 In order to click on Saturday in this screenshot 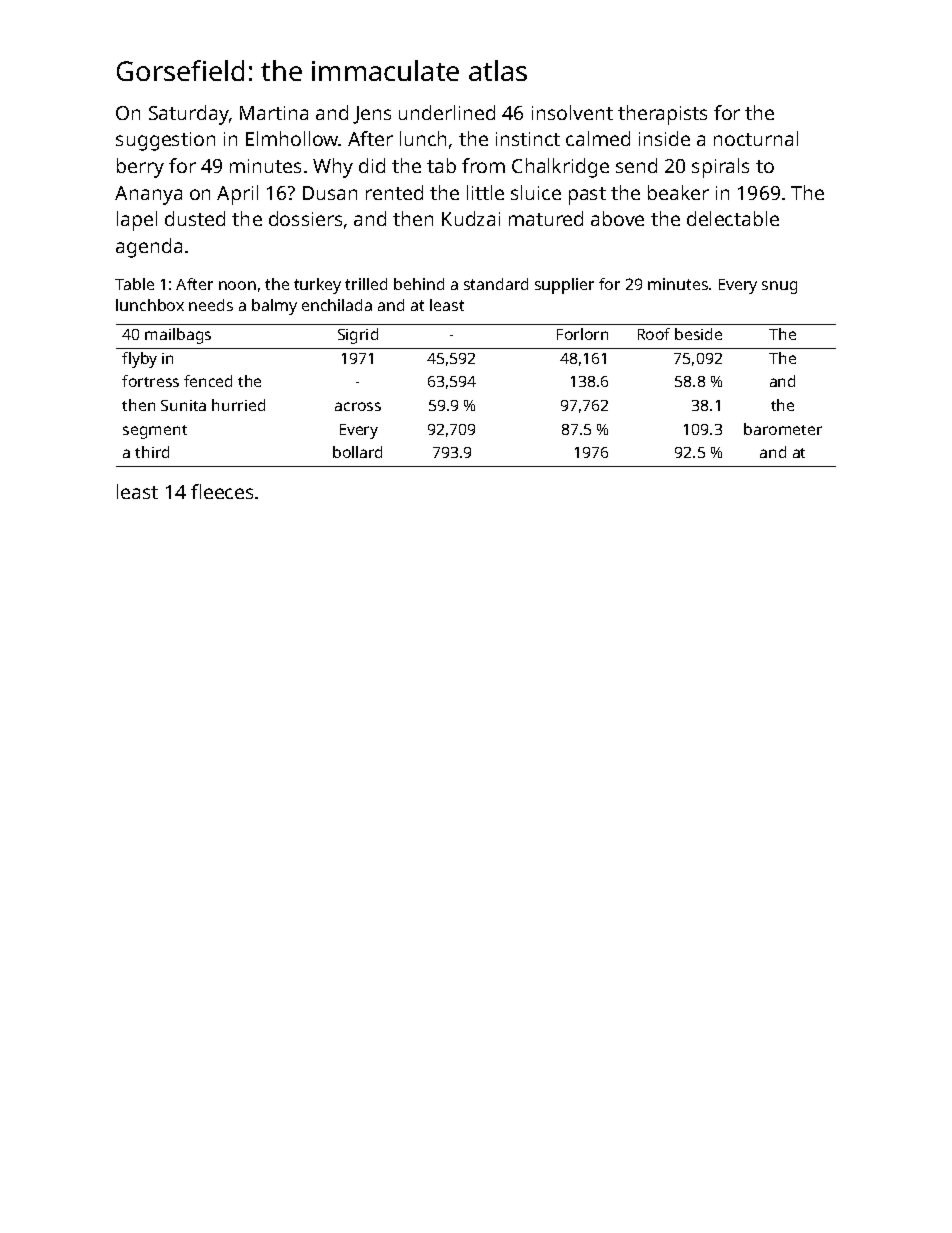, I will do `click(189, 115)`.
